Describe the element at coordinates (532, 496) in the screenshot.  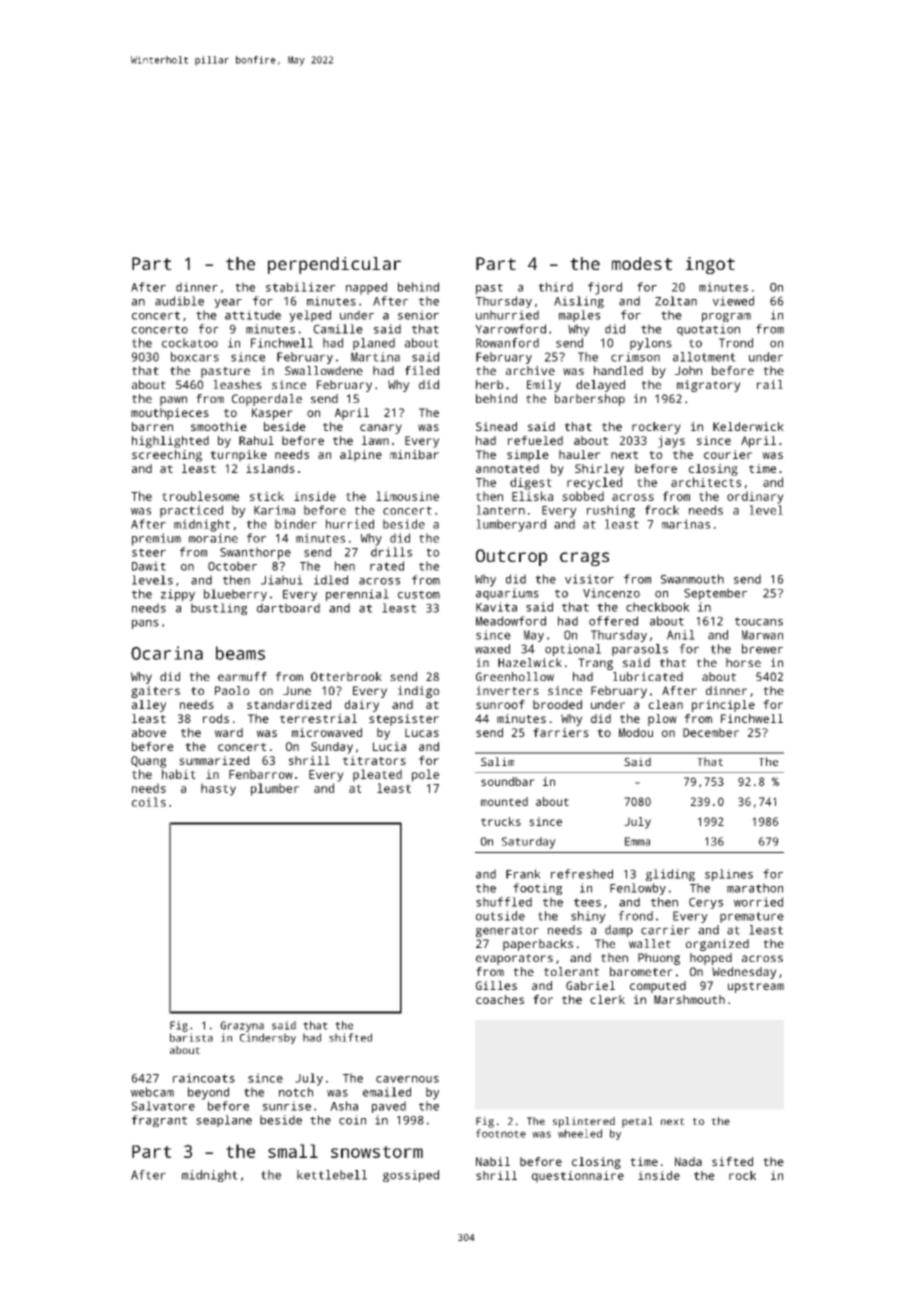
I see `Eliska` at that location.
